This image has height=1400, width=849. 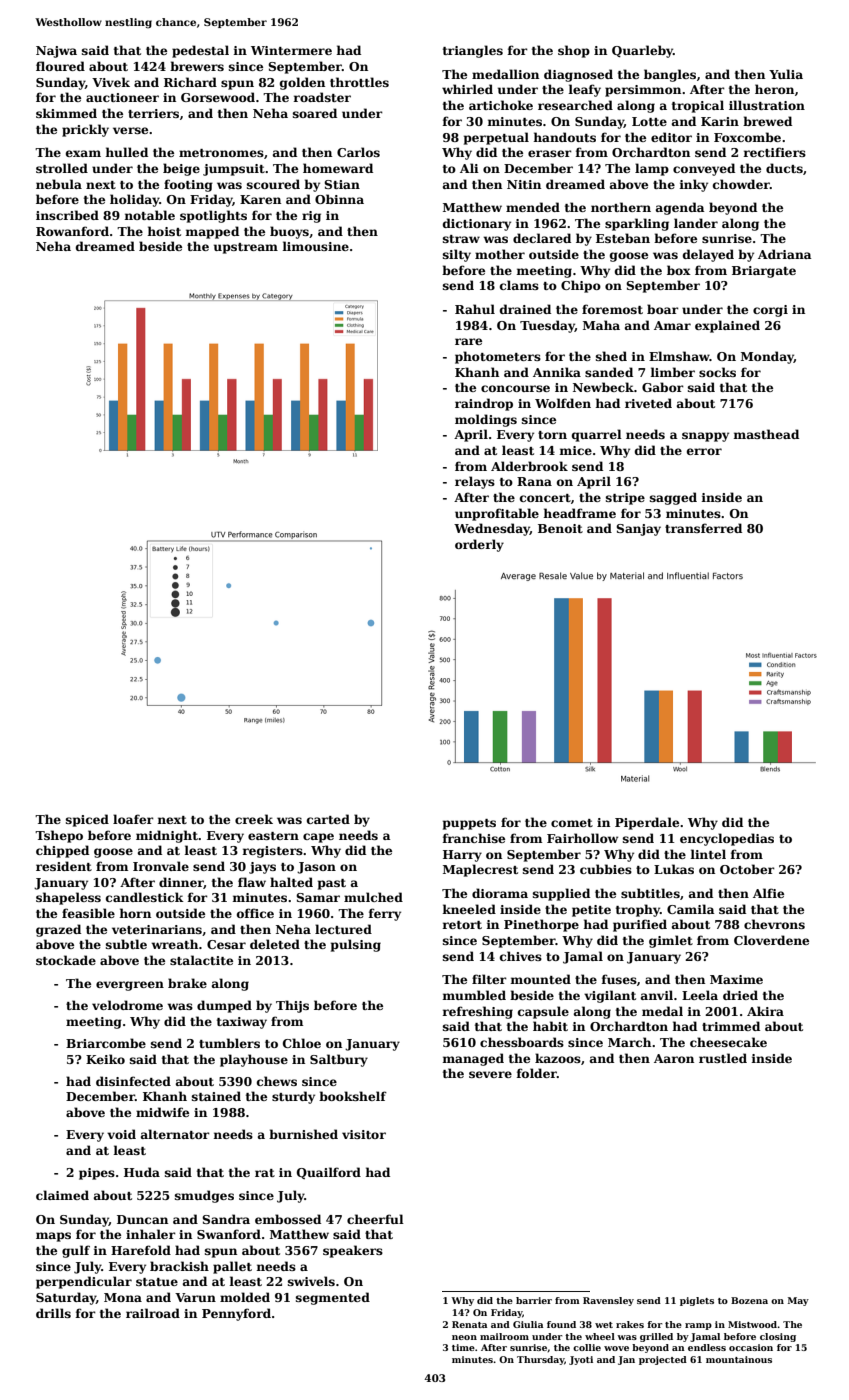 I want to click on riveted, so click(x=648, y=403).
